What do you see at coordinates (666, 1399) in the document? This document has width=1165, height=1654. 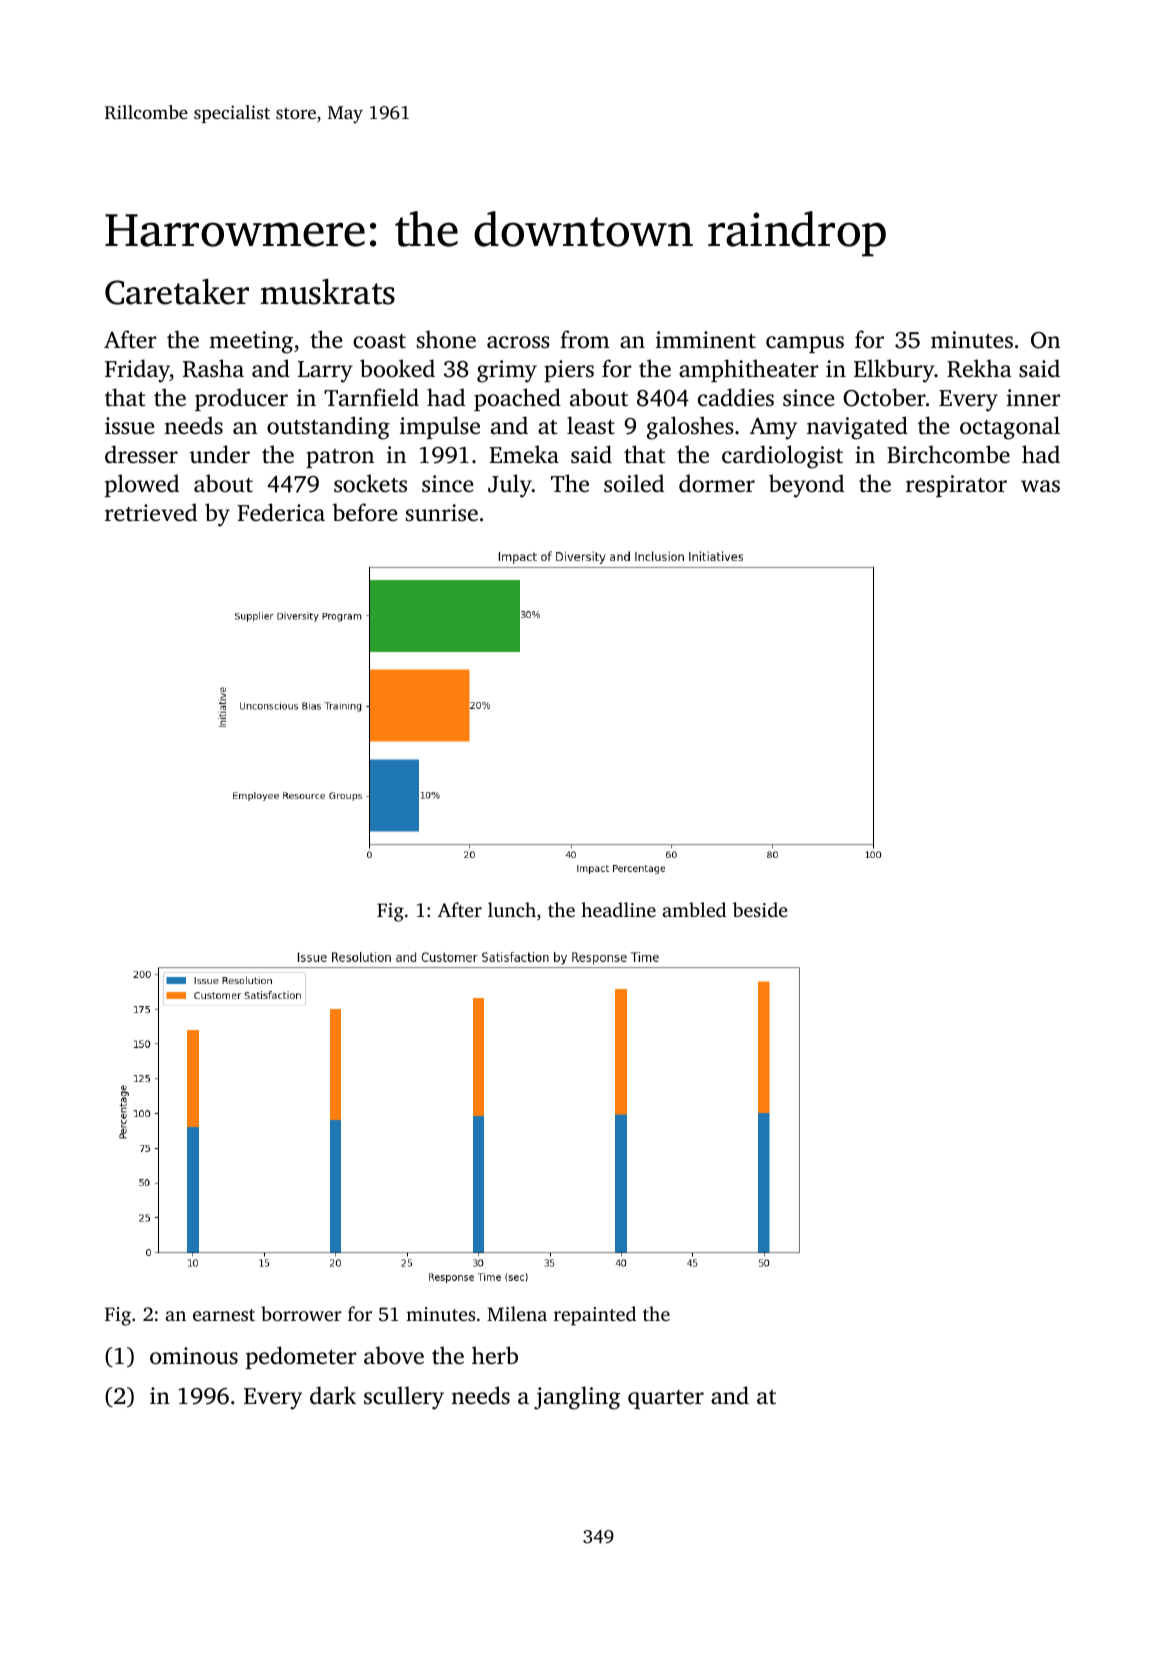 I see `quarter` at bounding box center [666, 1399].
